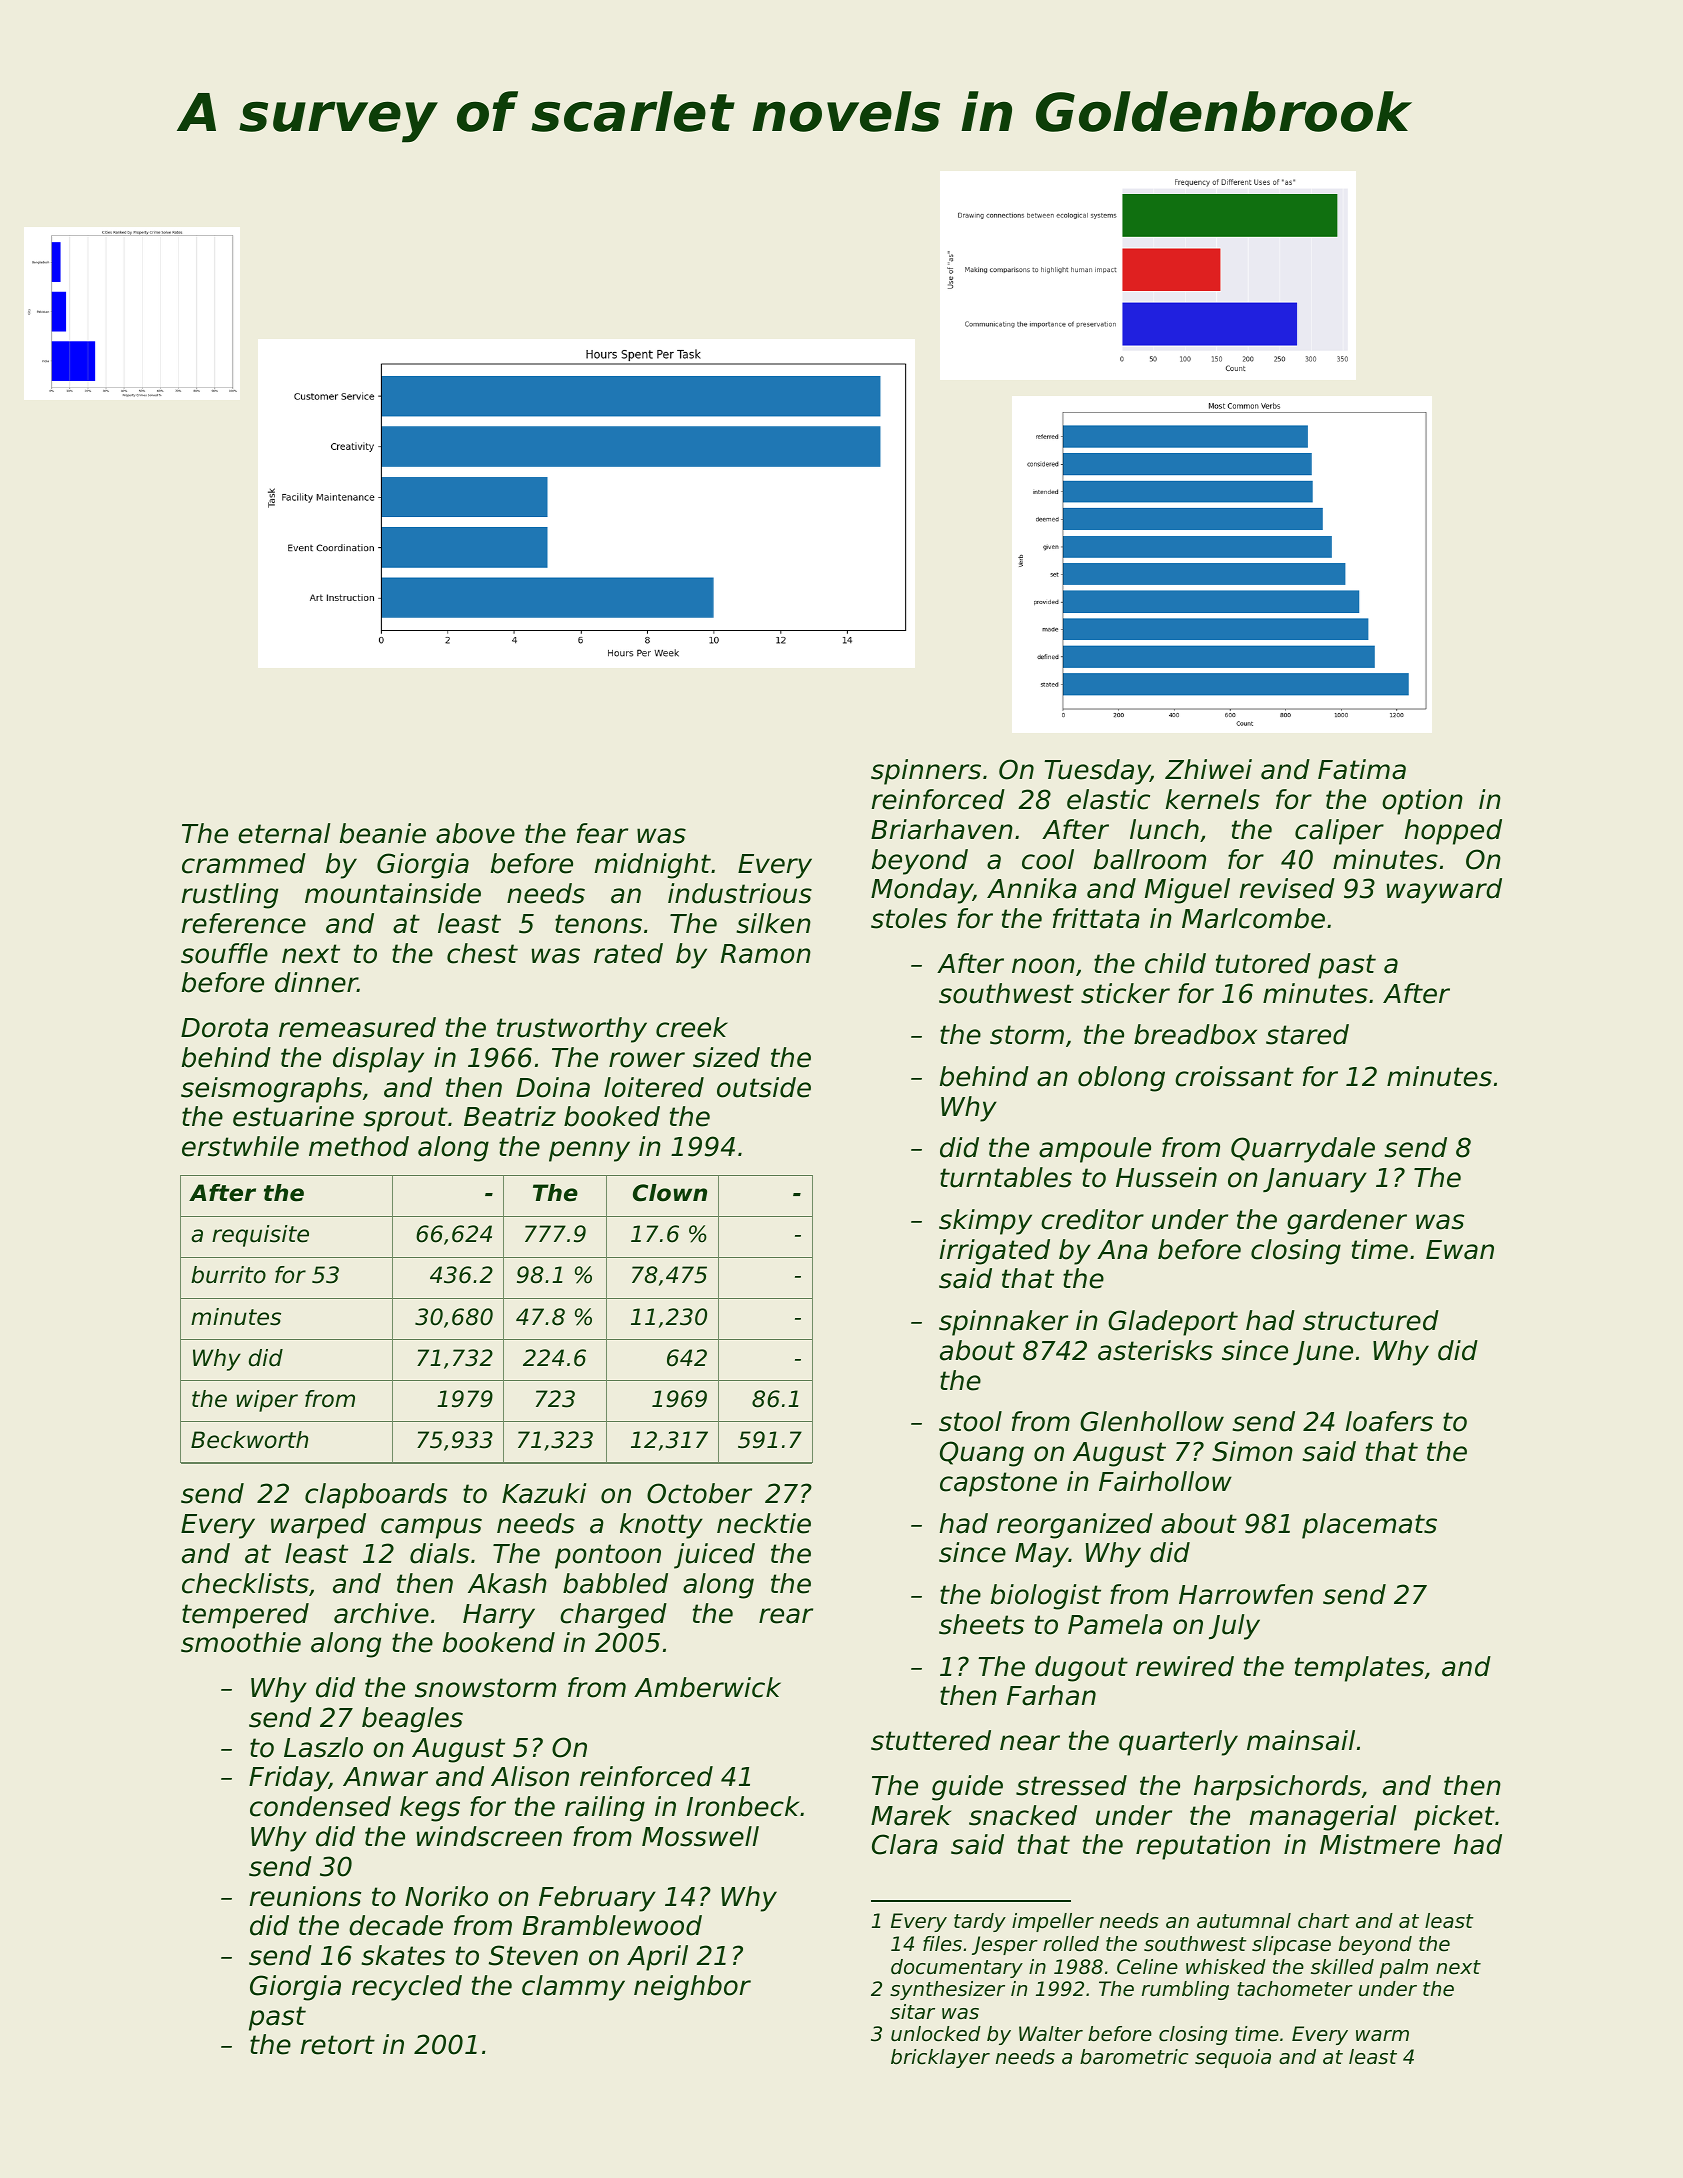 This screenshot has width=1683, height=2178. Describe the element at coordinates (284, 833) in the screenshot. I see `eternal` at that location.
